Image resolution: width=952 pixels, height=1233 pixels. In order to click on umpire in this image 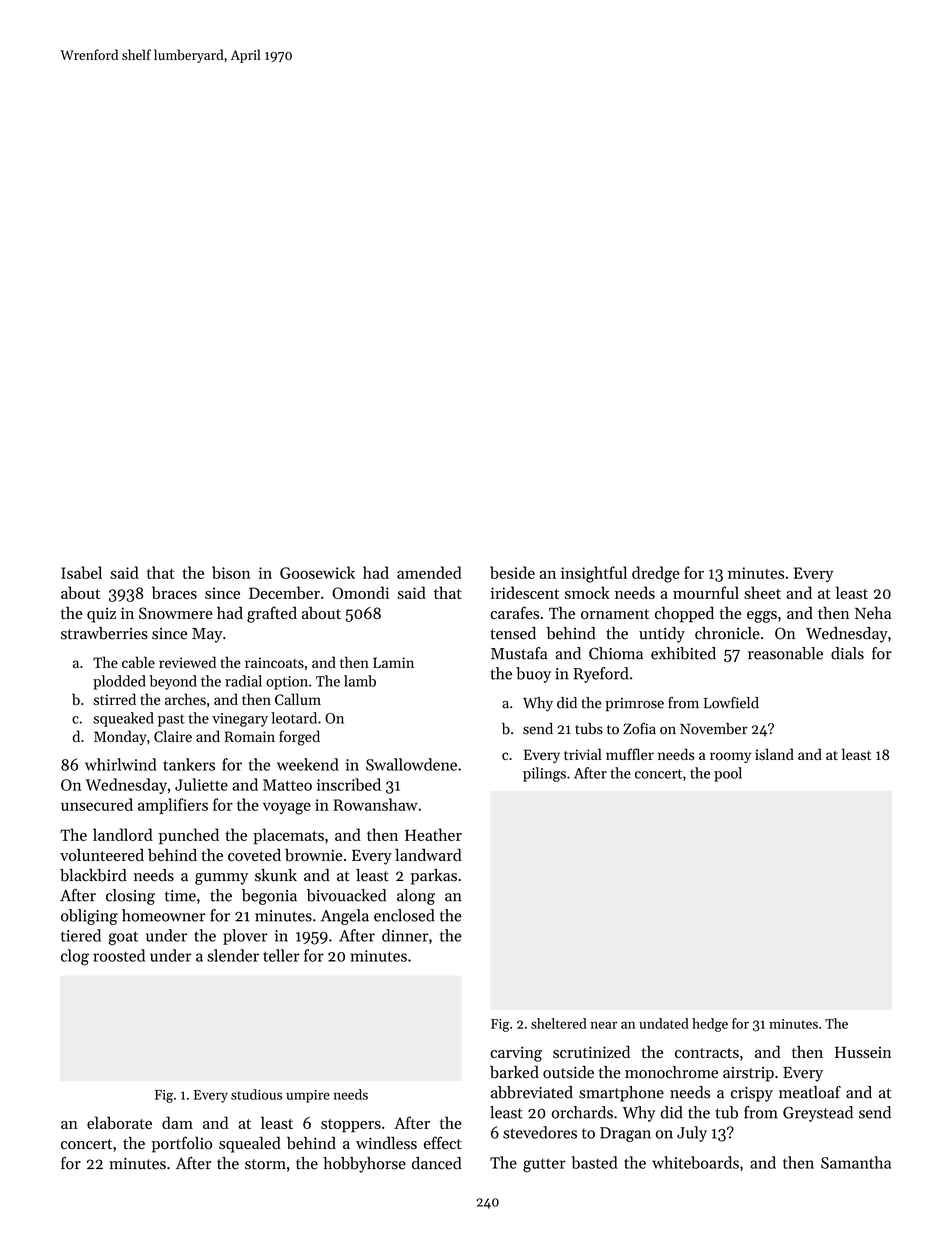, I will do `click(308, 1096)`.
